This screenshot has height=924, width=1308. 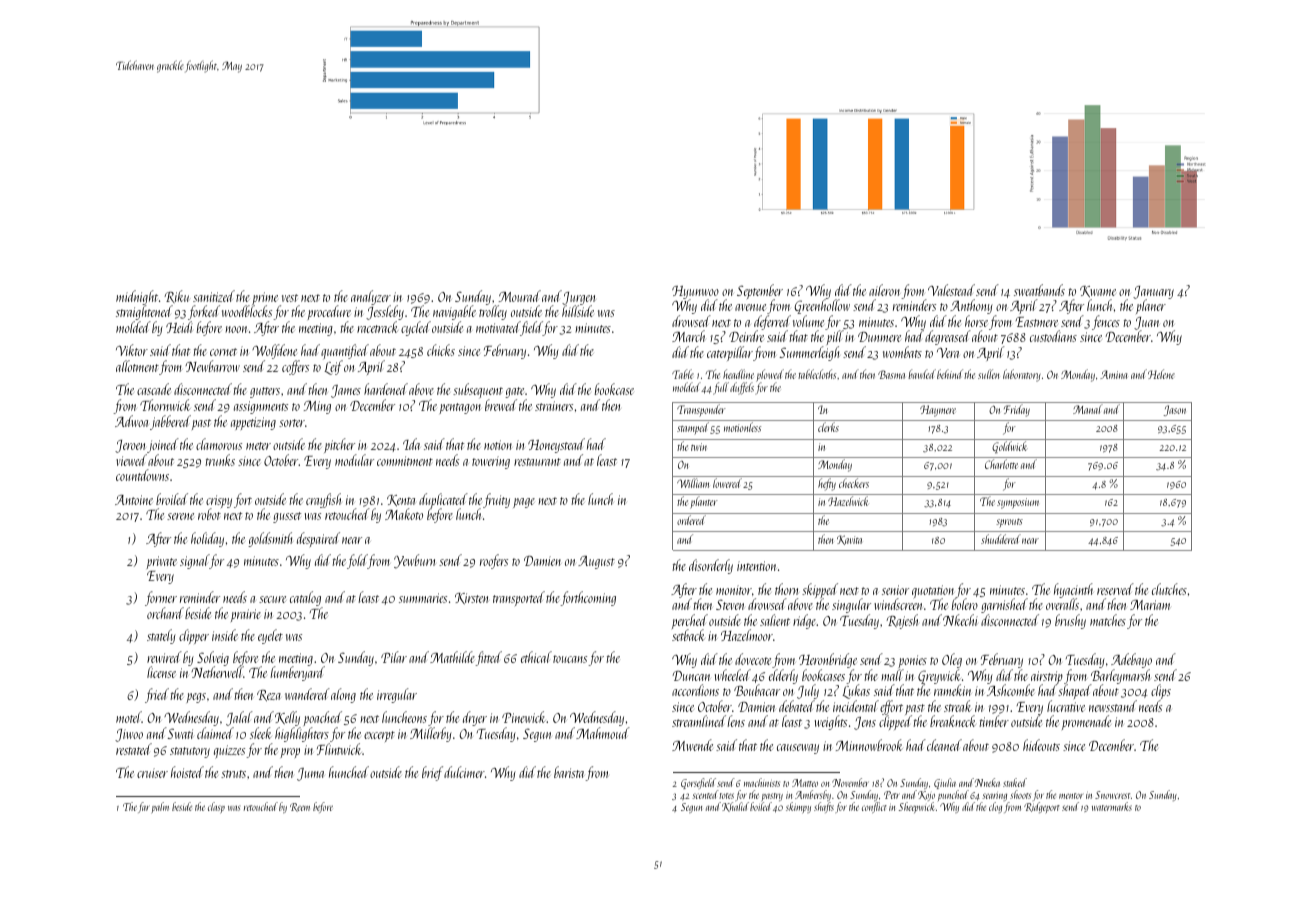 I want to click on hillside, so click(x=578, y=311).
